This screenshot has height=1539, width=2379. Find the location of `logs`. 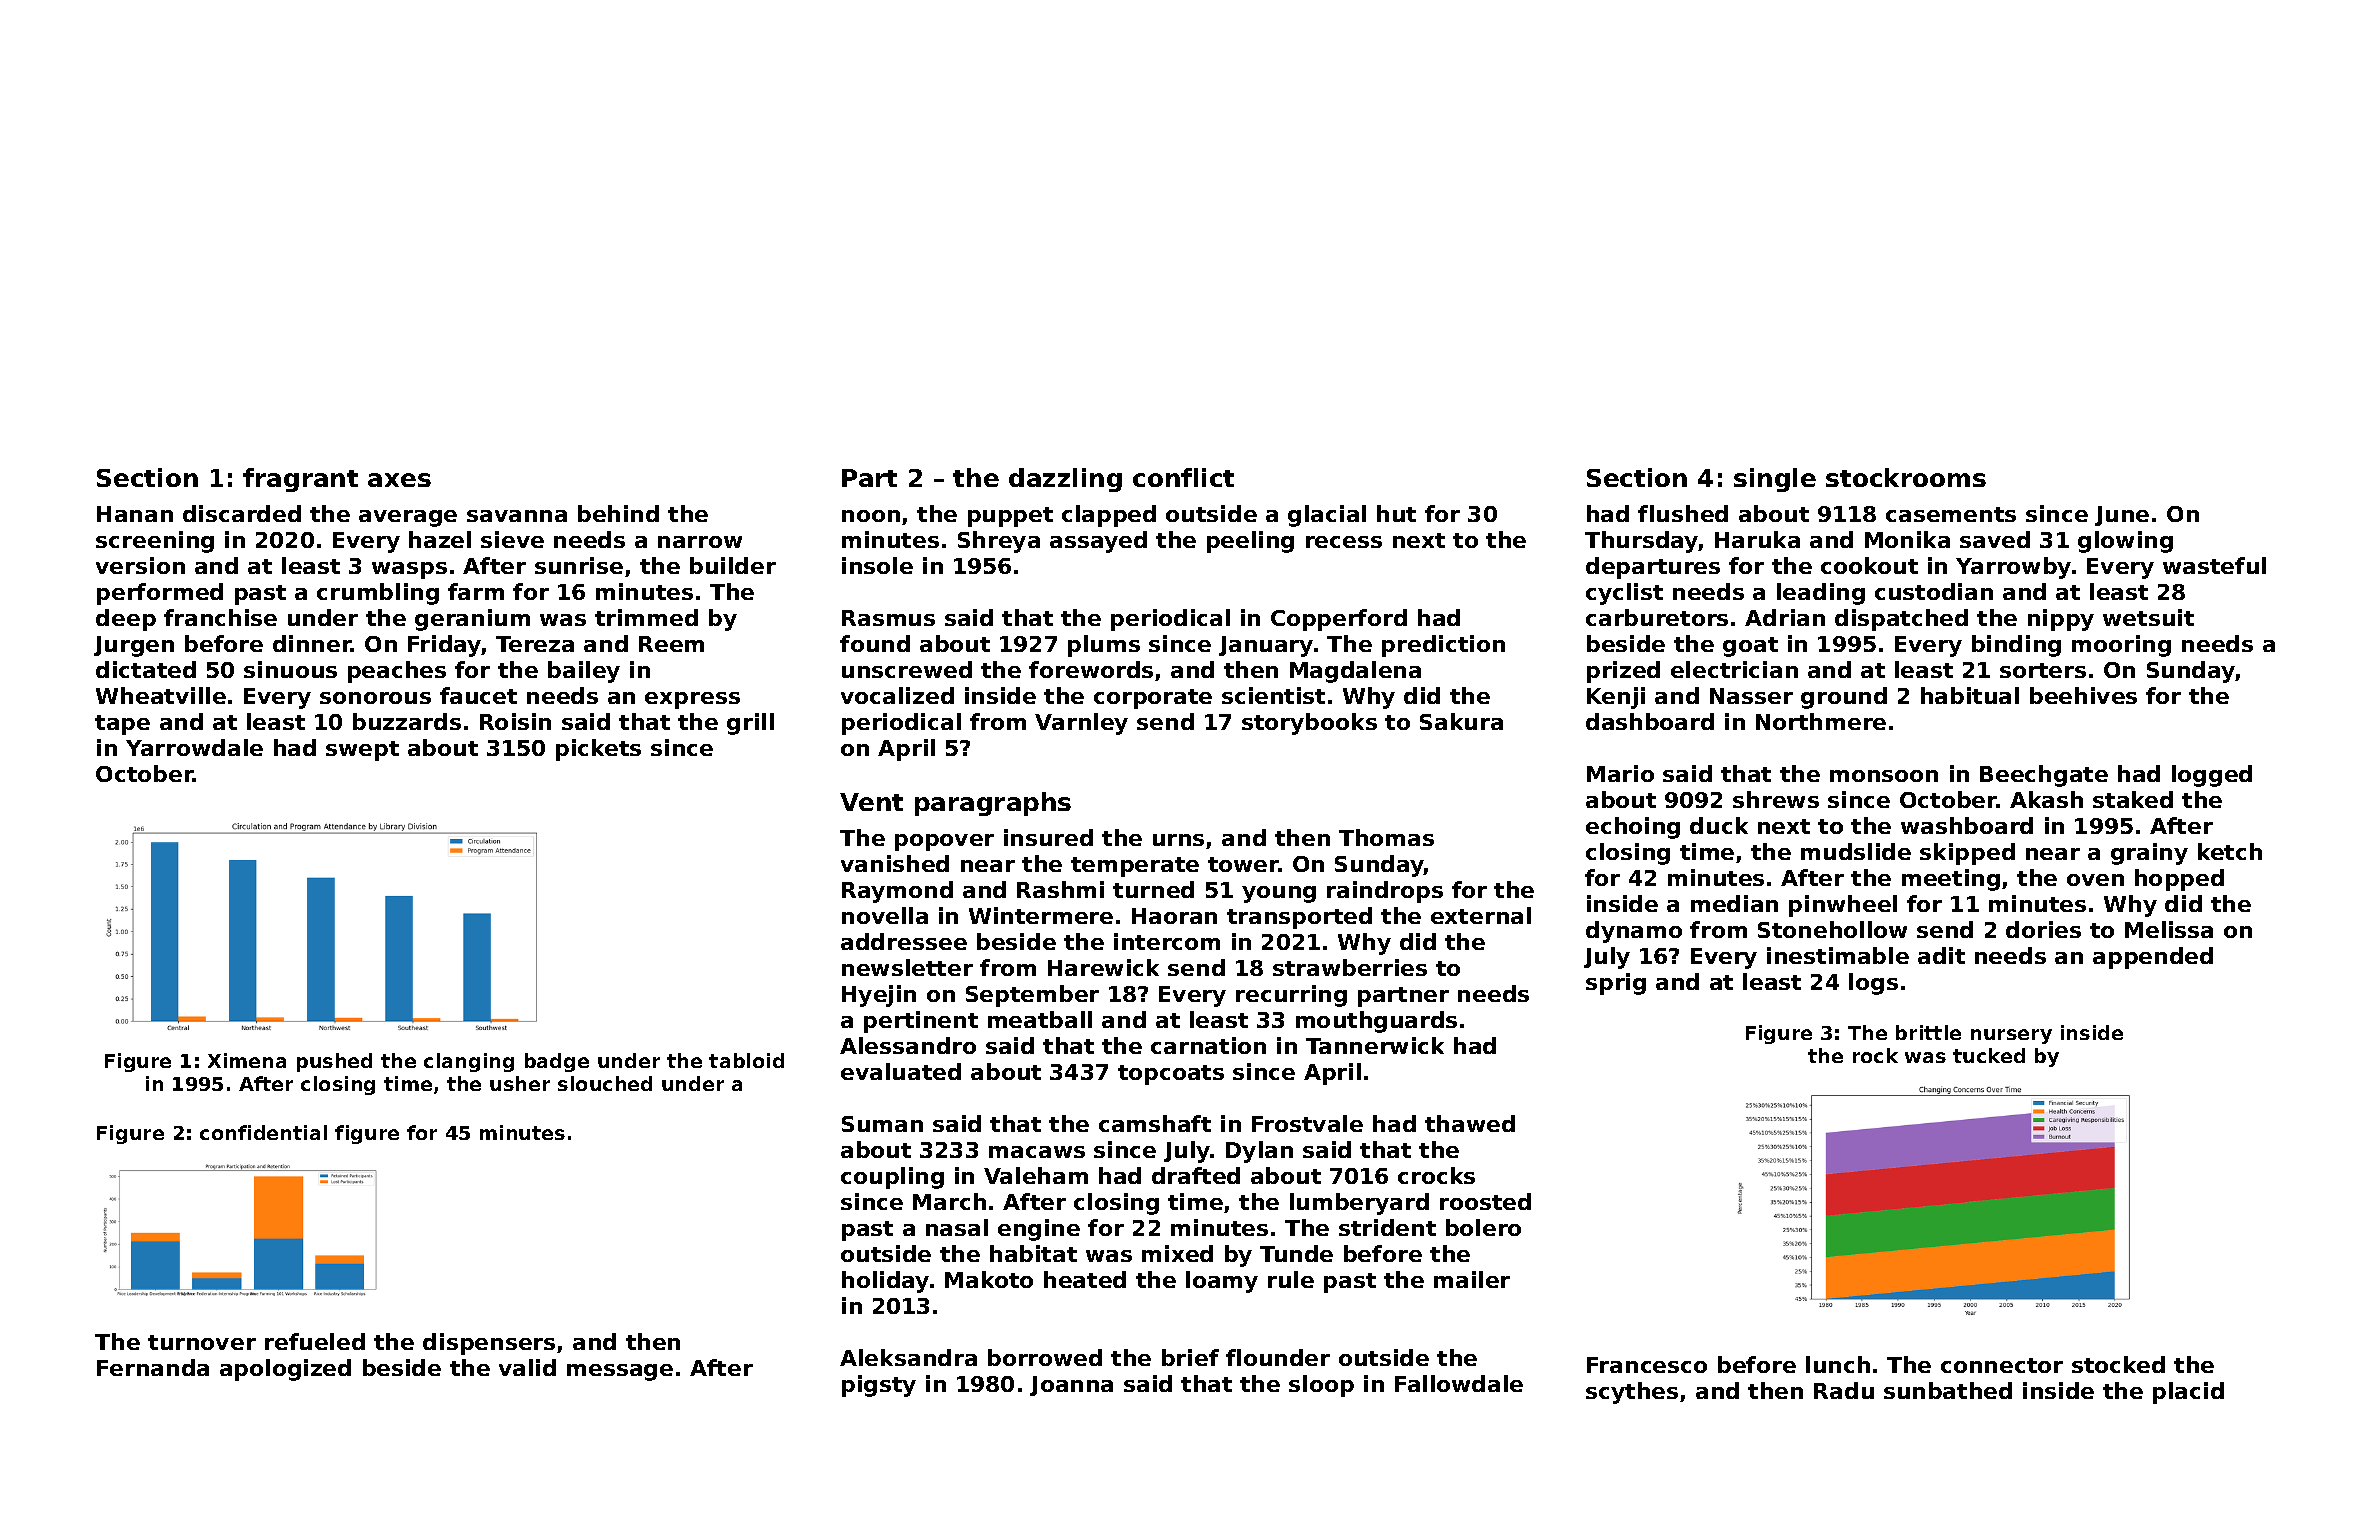

logs is located at coordinates (1873, 984).
